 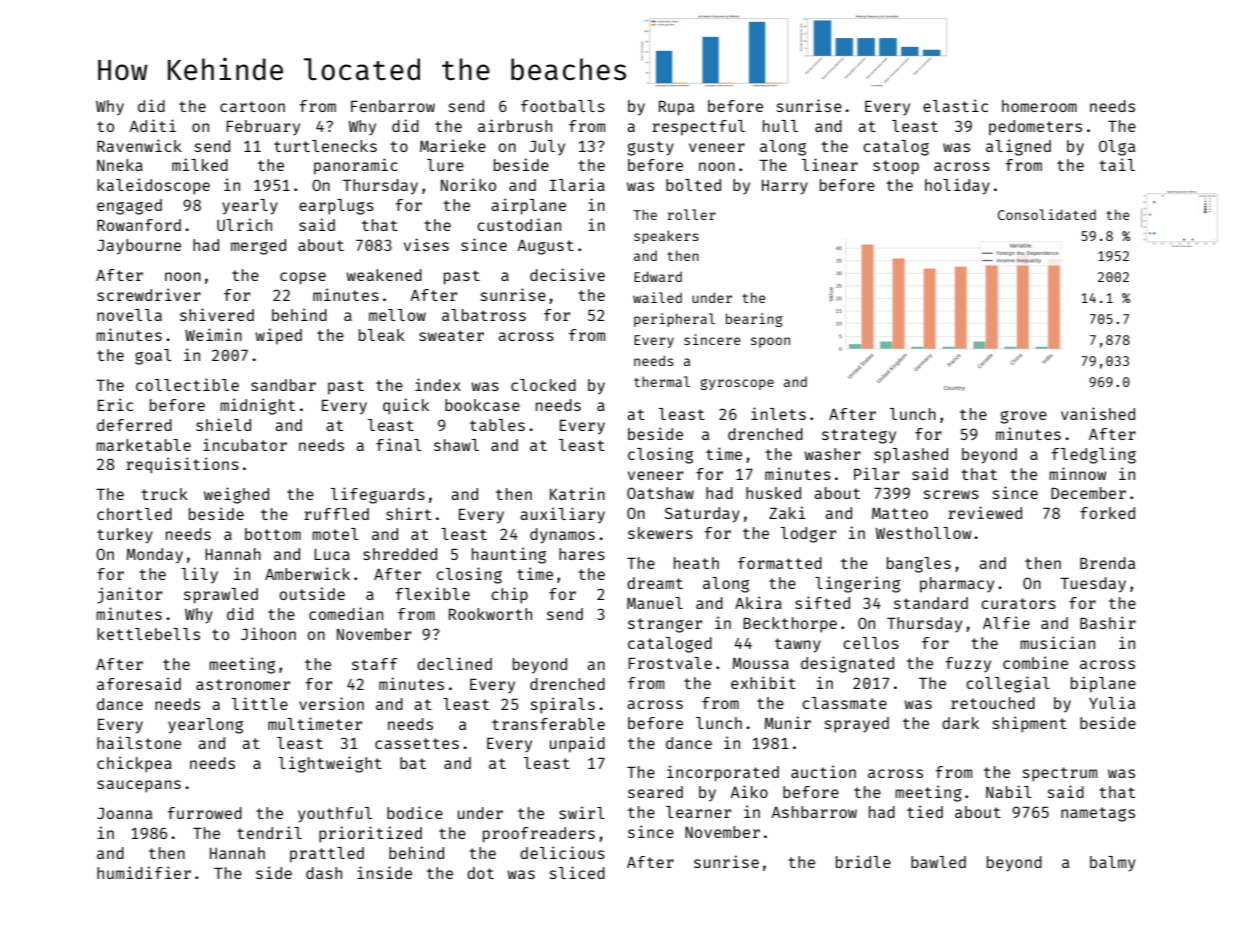 What do you see at coordinates (577, 493) in the image?
I see `Katrin` at bounding box center [577, 493].
